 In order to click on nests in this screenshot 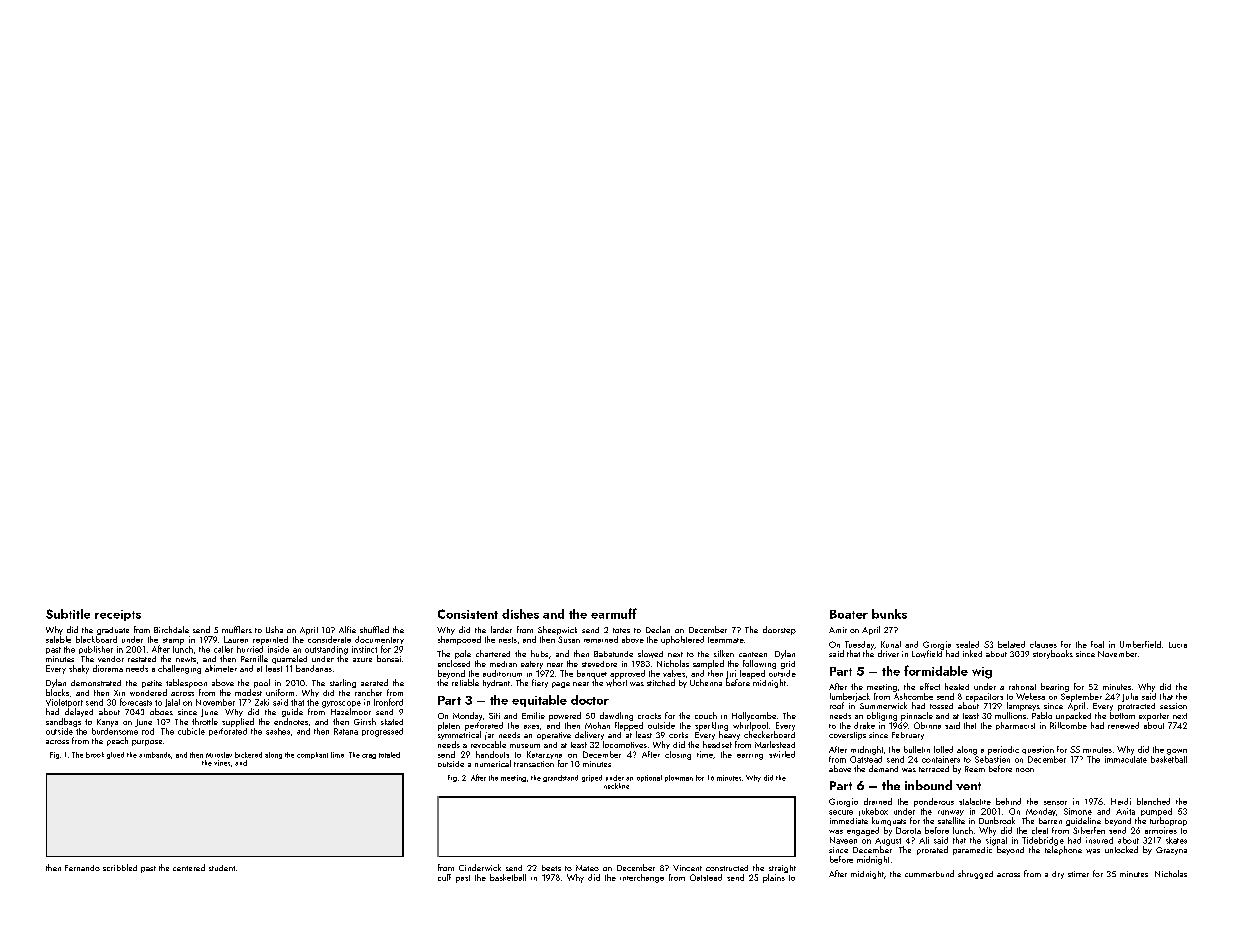, I will do `click(508, 640)`.
